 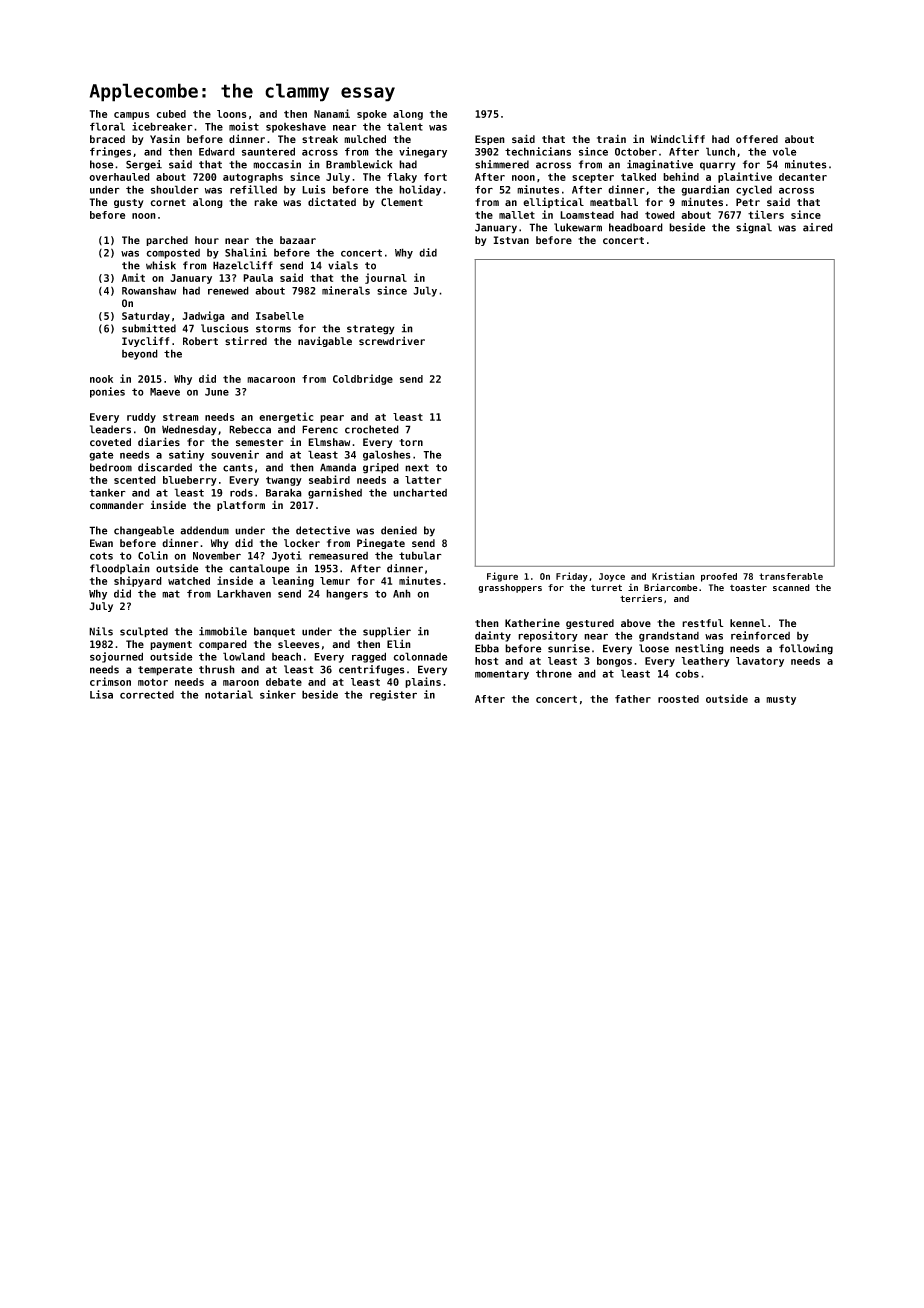 What do you see at coordinates (402, 593) in the page?
I see `Anh` at bounding box center [402, 593].
